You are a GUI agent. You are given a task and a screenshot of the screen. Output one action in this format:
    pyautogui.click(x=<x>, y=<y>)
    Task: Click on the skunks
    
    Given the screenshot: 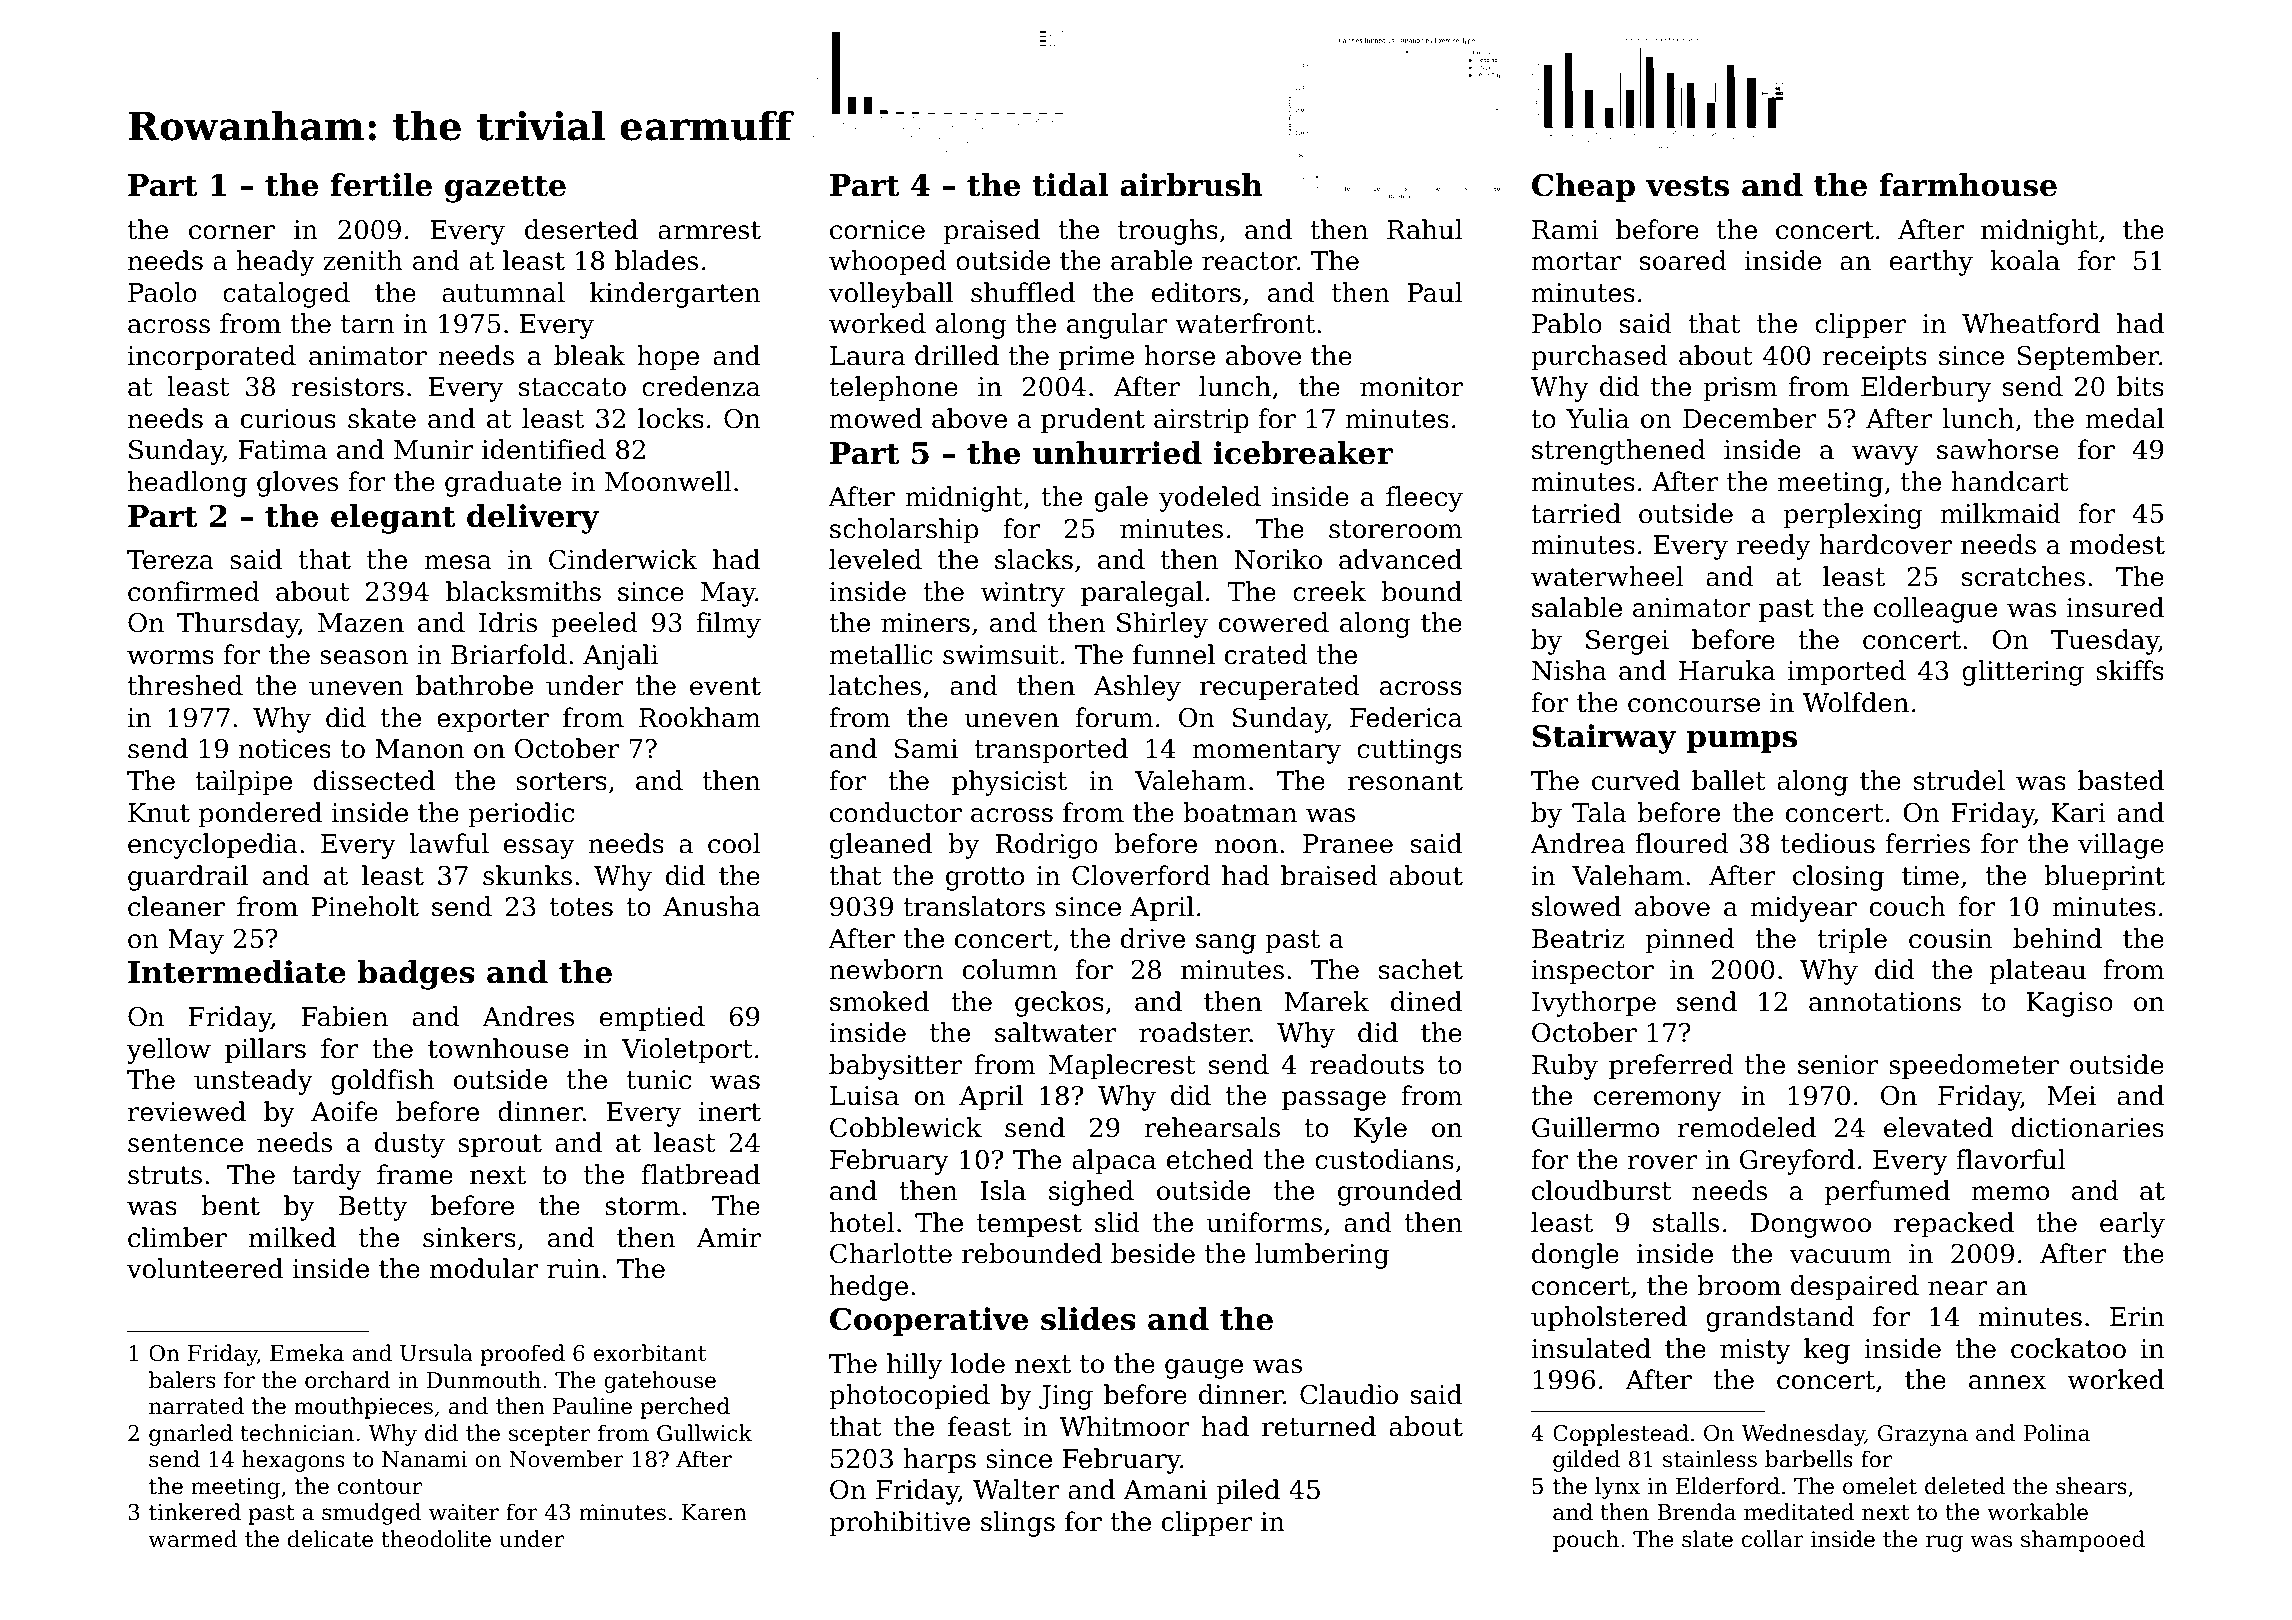 What is the action you would take?
    pyautogui.click(x=527, y=875)
